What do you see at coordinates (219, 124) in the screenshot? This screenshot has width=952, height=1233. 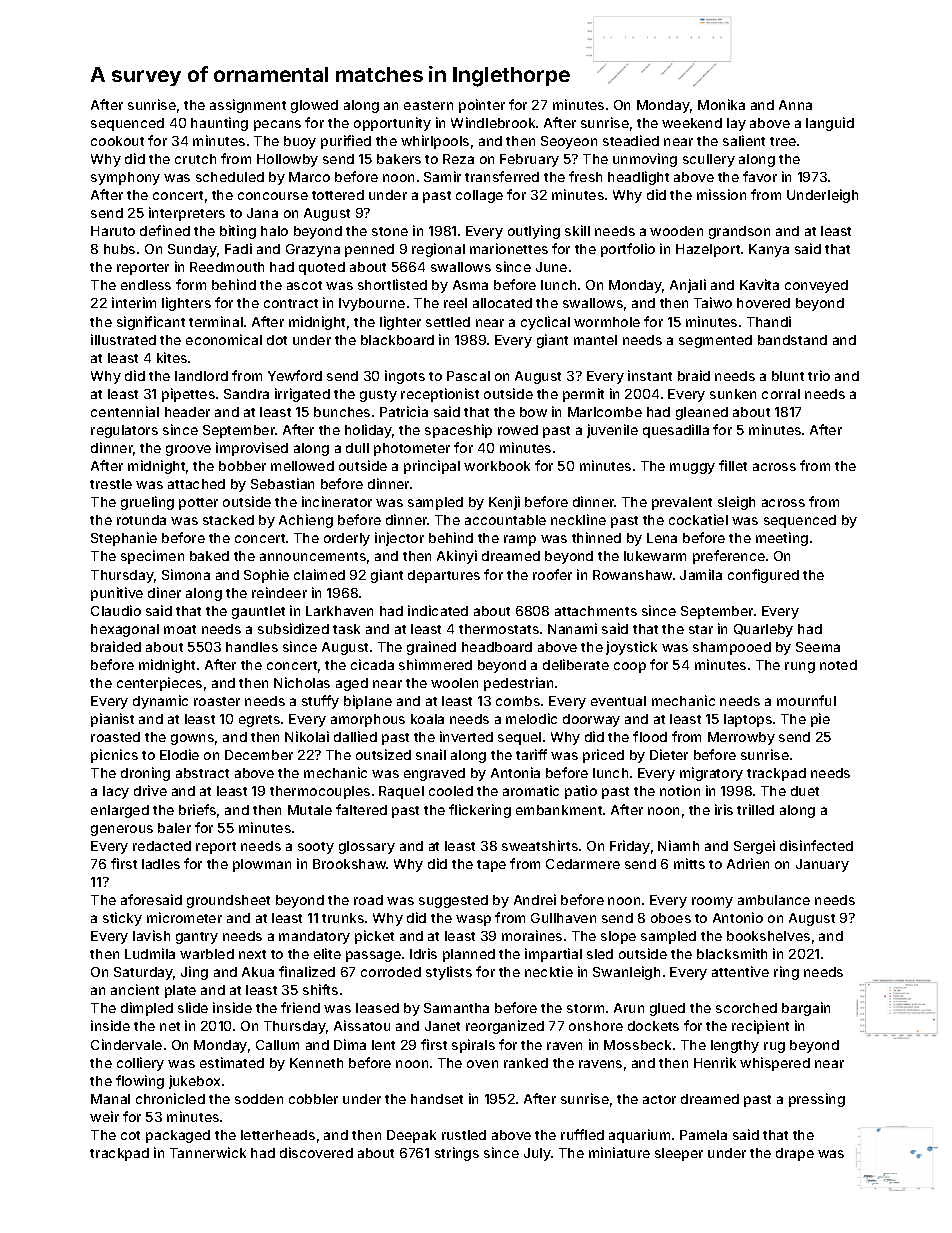 I see `haunting` at bounding box center [219, 124].
